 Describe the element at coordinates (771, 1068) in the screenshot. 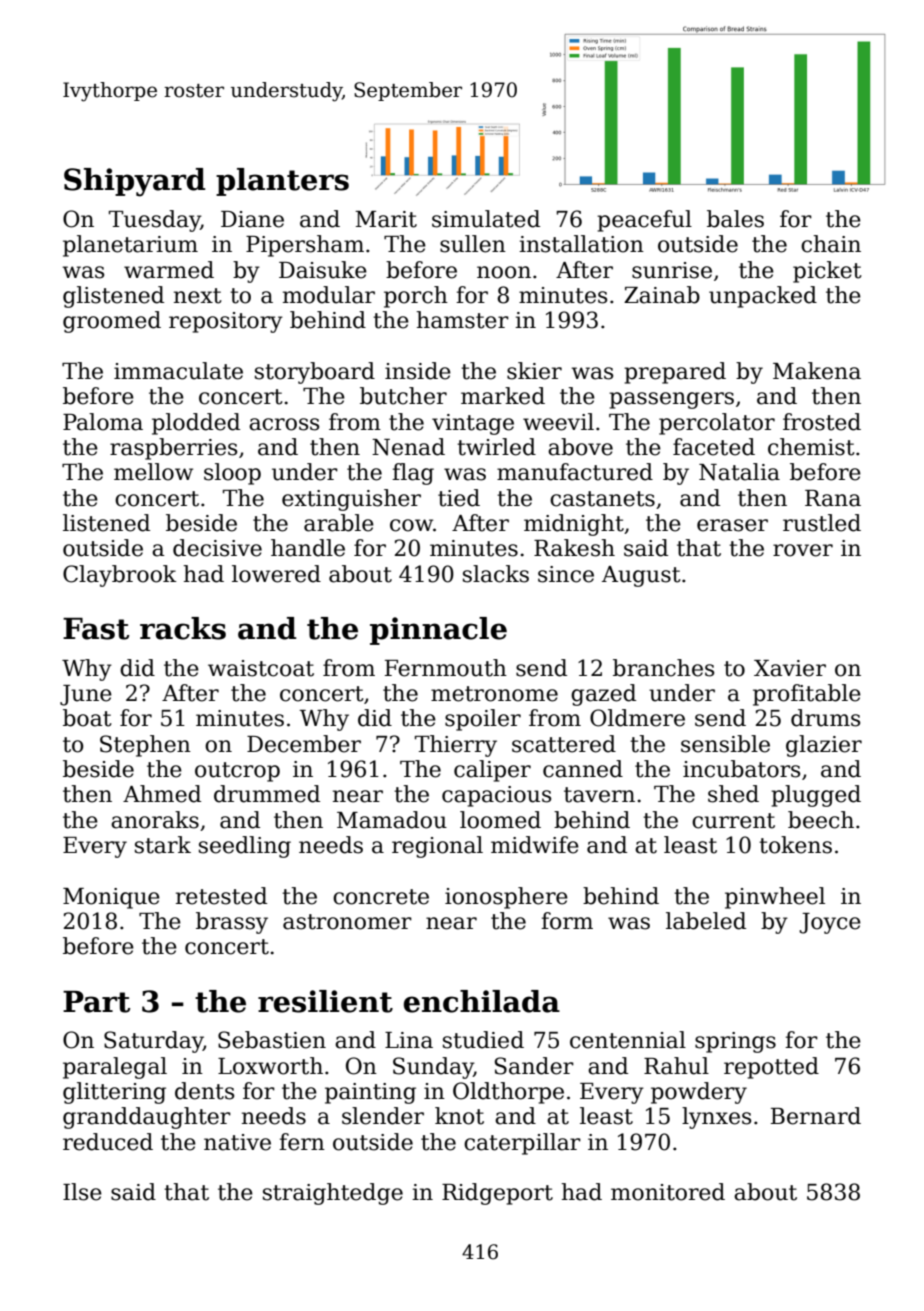

I see `repotted` at that location.
